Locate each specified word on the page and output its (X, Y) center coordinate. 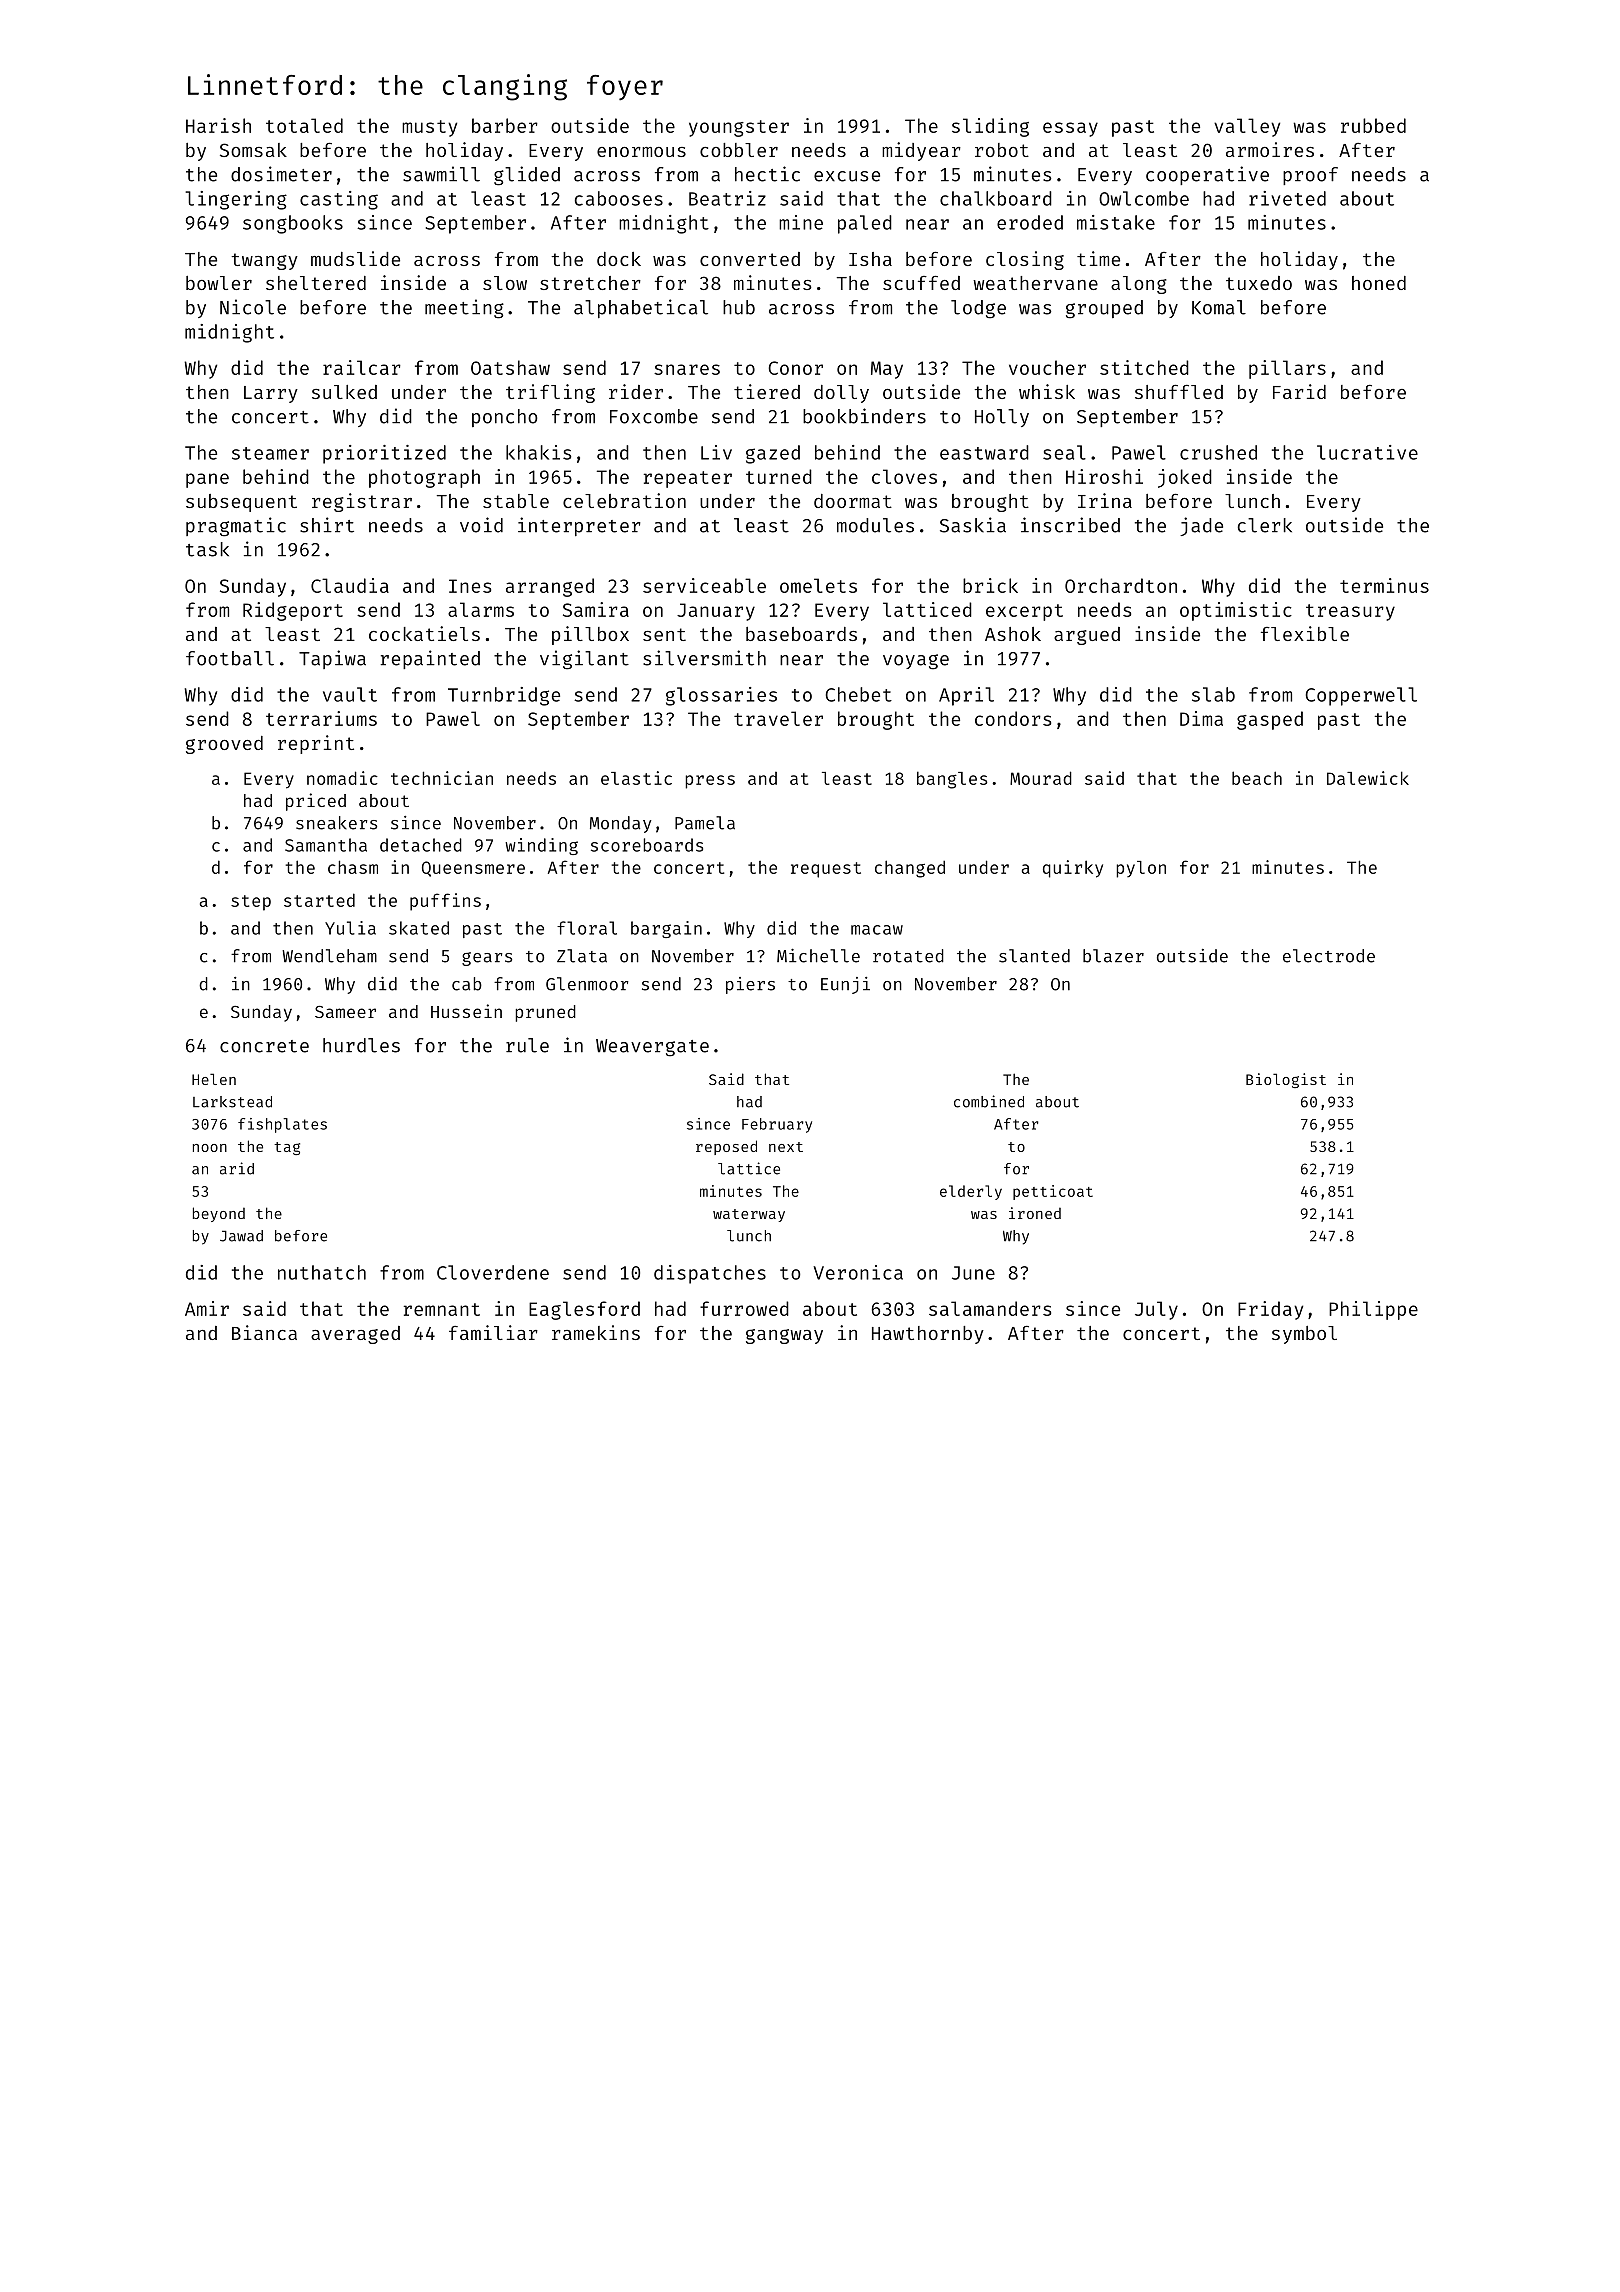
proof (1310, 176)
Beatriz (727, 198)
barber (505, 125)
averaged (355, 1335)
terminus (1384, 585)
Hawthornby (928, 1335)
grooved (224, 745)
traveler (778, 718)
